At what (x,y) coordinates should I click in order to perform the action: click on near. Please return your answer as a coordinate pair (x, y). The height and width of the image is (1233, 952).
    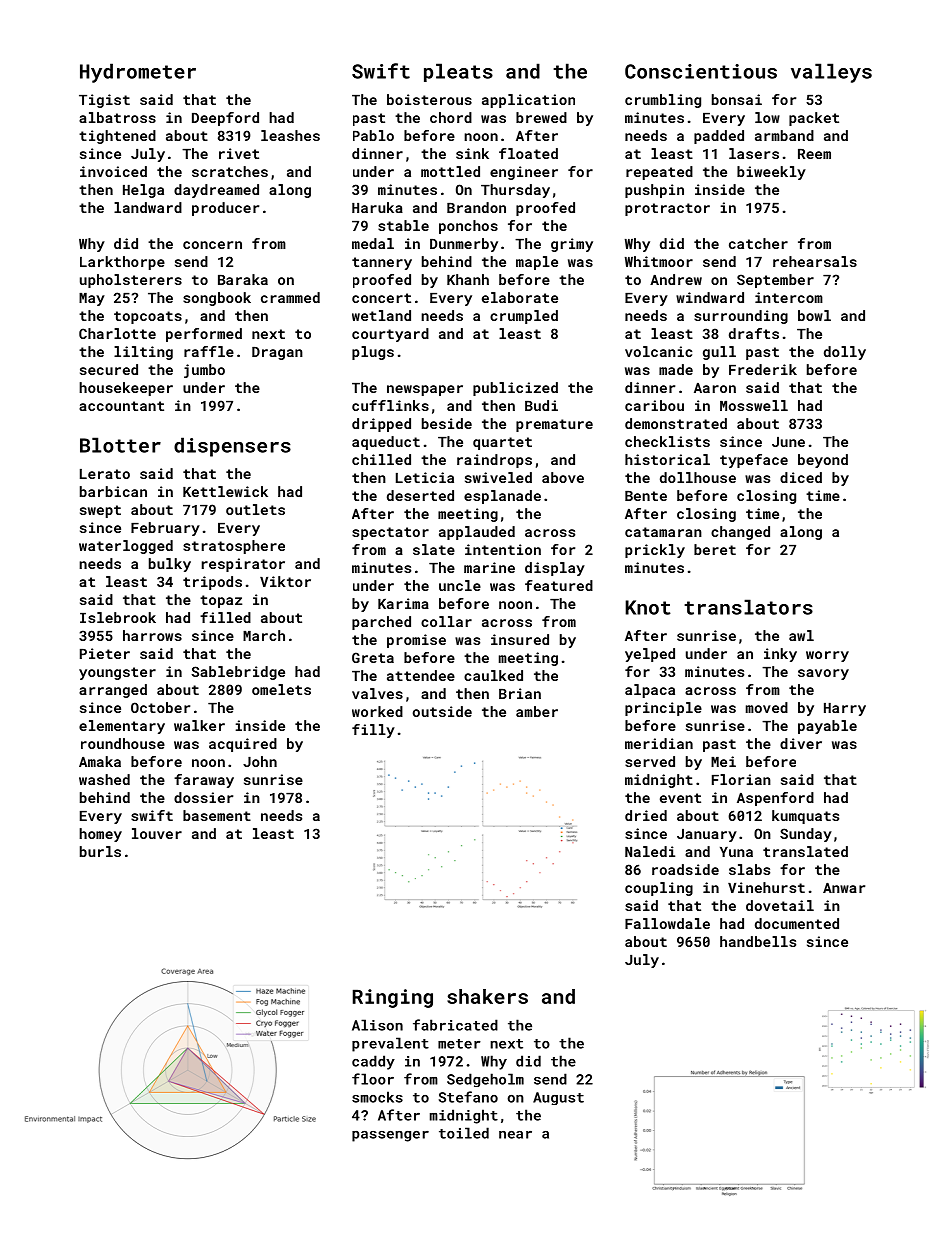
    Looking at the image, I should click on (515, 1135).
